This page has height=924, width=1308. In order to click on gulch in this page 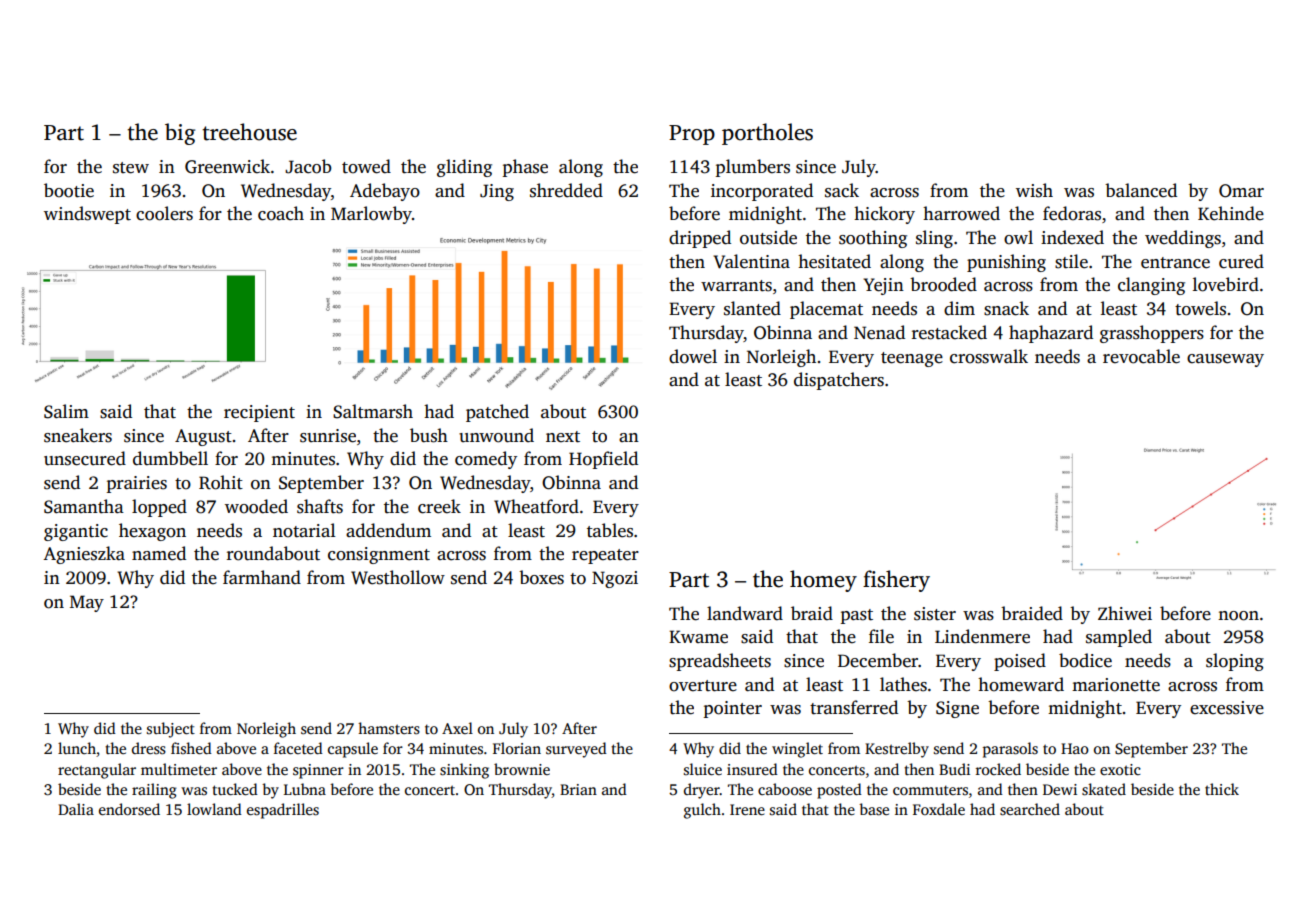, I will do `click(702, 811)`.
